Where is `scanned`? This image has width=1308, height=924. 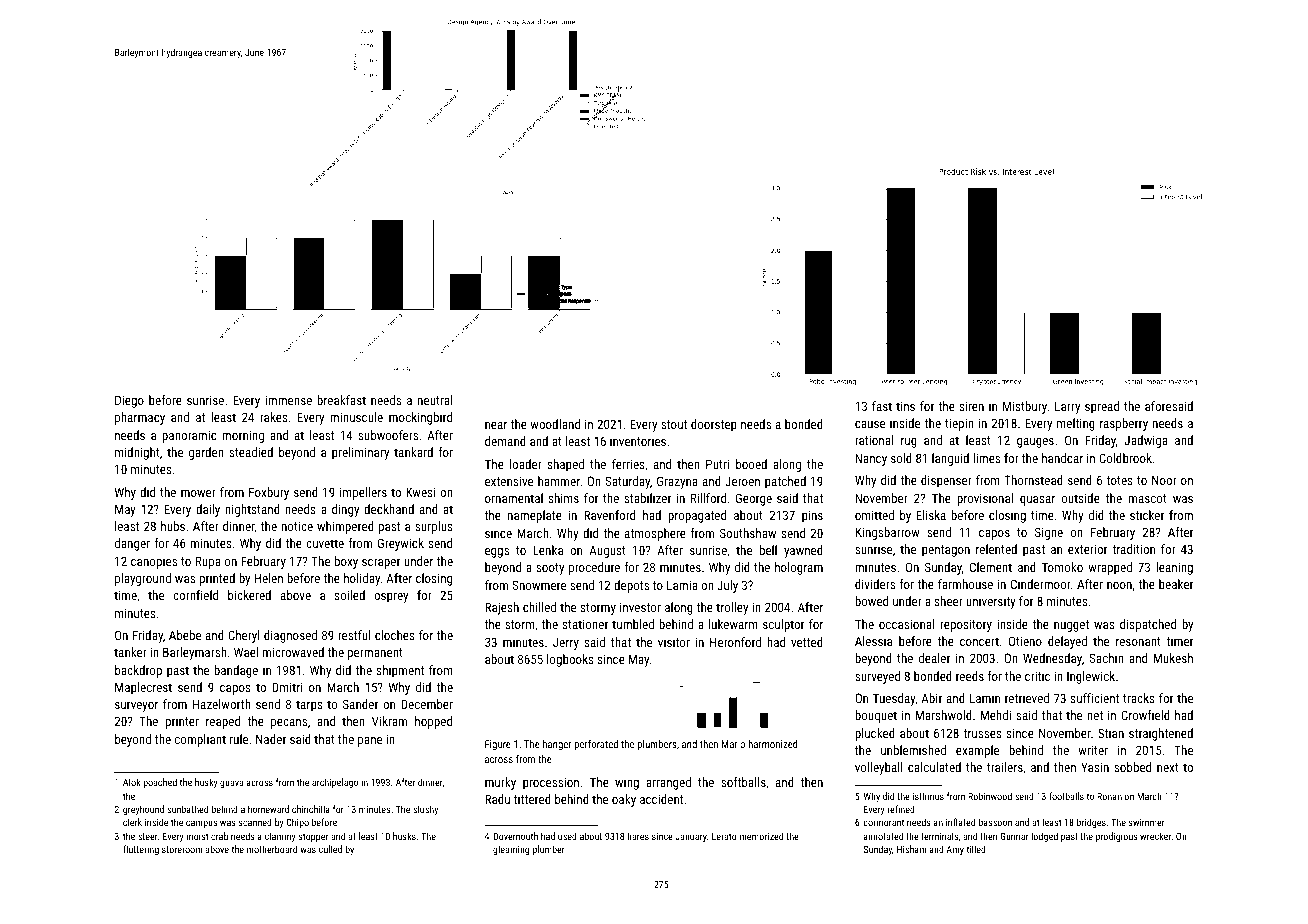 scanned is located at coordinates (255, 822).
